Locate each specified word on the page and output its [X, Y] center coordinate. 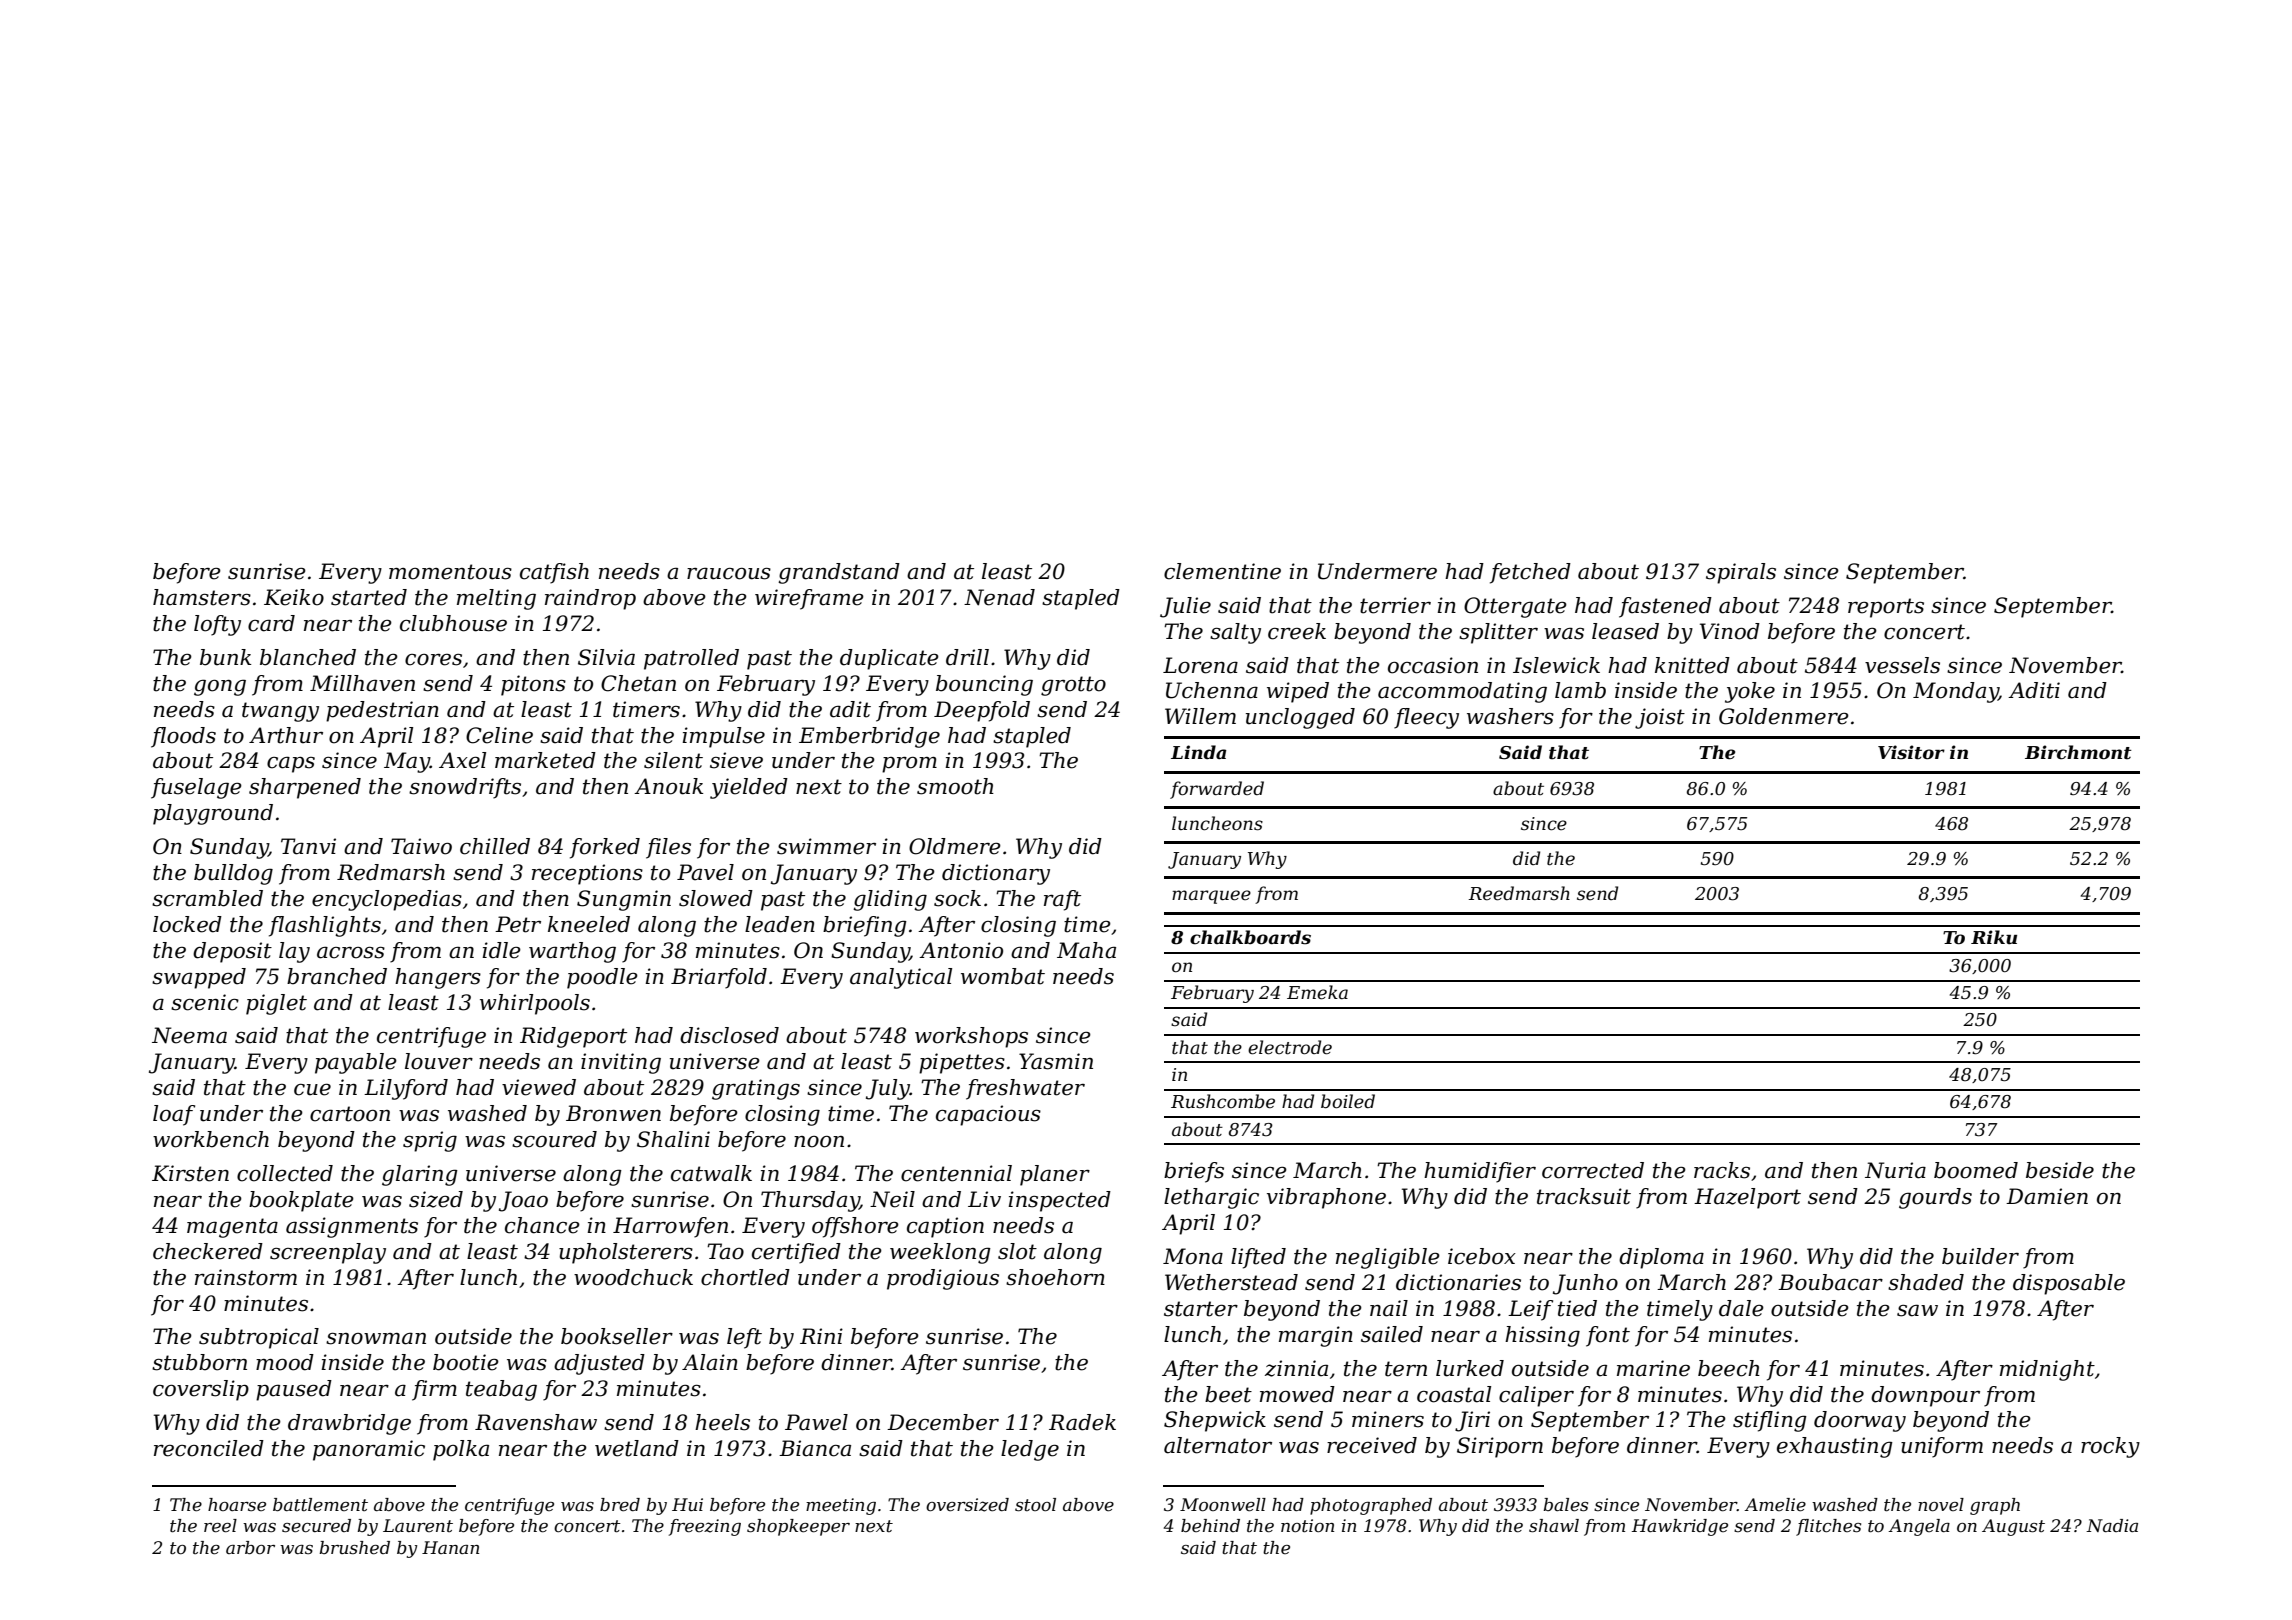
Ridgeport [573, 1037]
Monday [1956, 692]
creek [1297, 631]
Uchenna [1212, 690]
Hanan [450, 1547]
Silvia [606, 657]
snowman [376, 1338]
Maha [1086, 950]
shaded [1926, 1282]
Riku [1994, 937]
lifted [1258, 1258]
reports [1886, 608]
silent [673, 760]
